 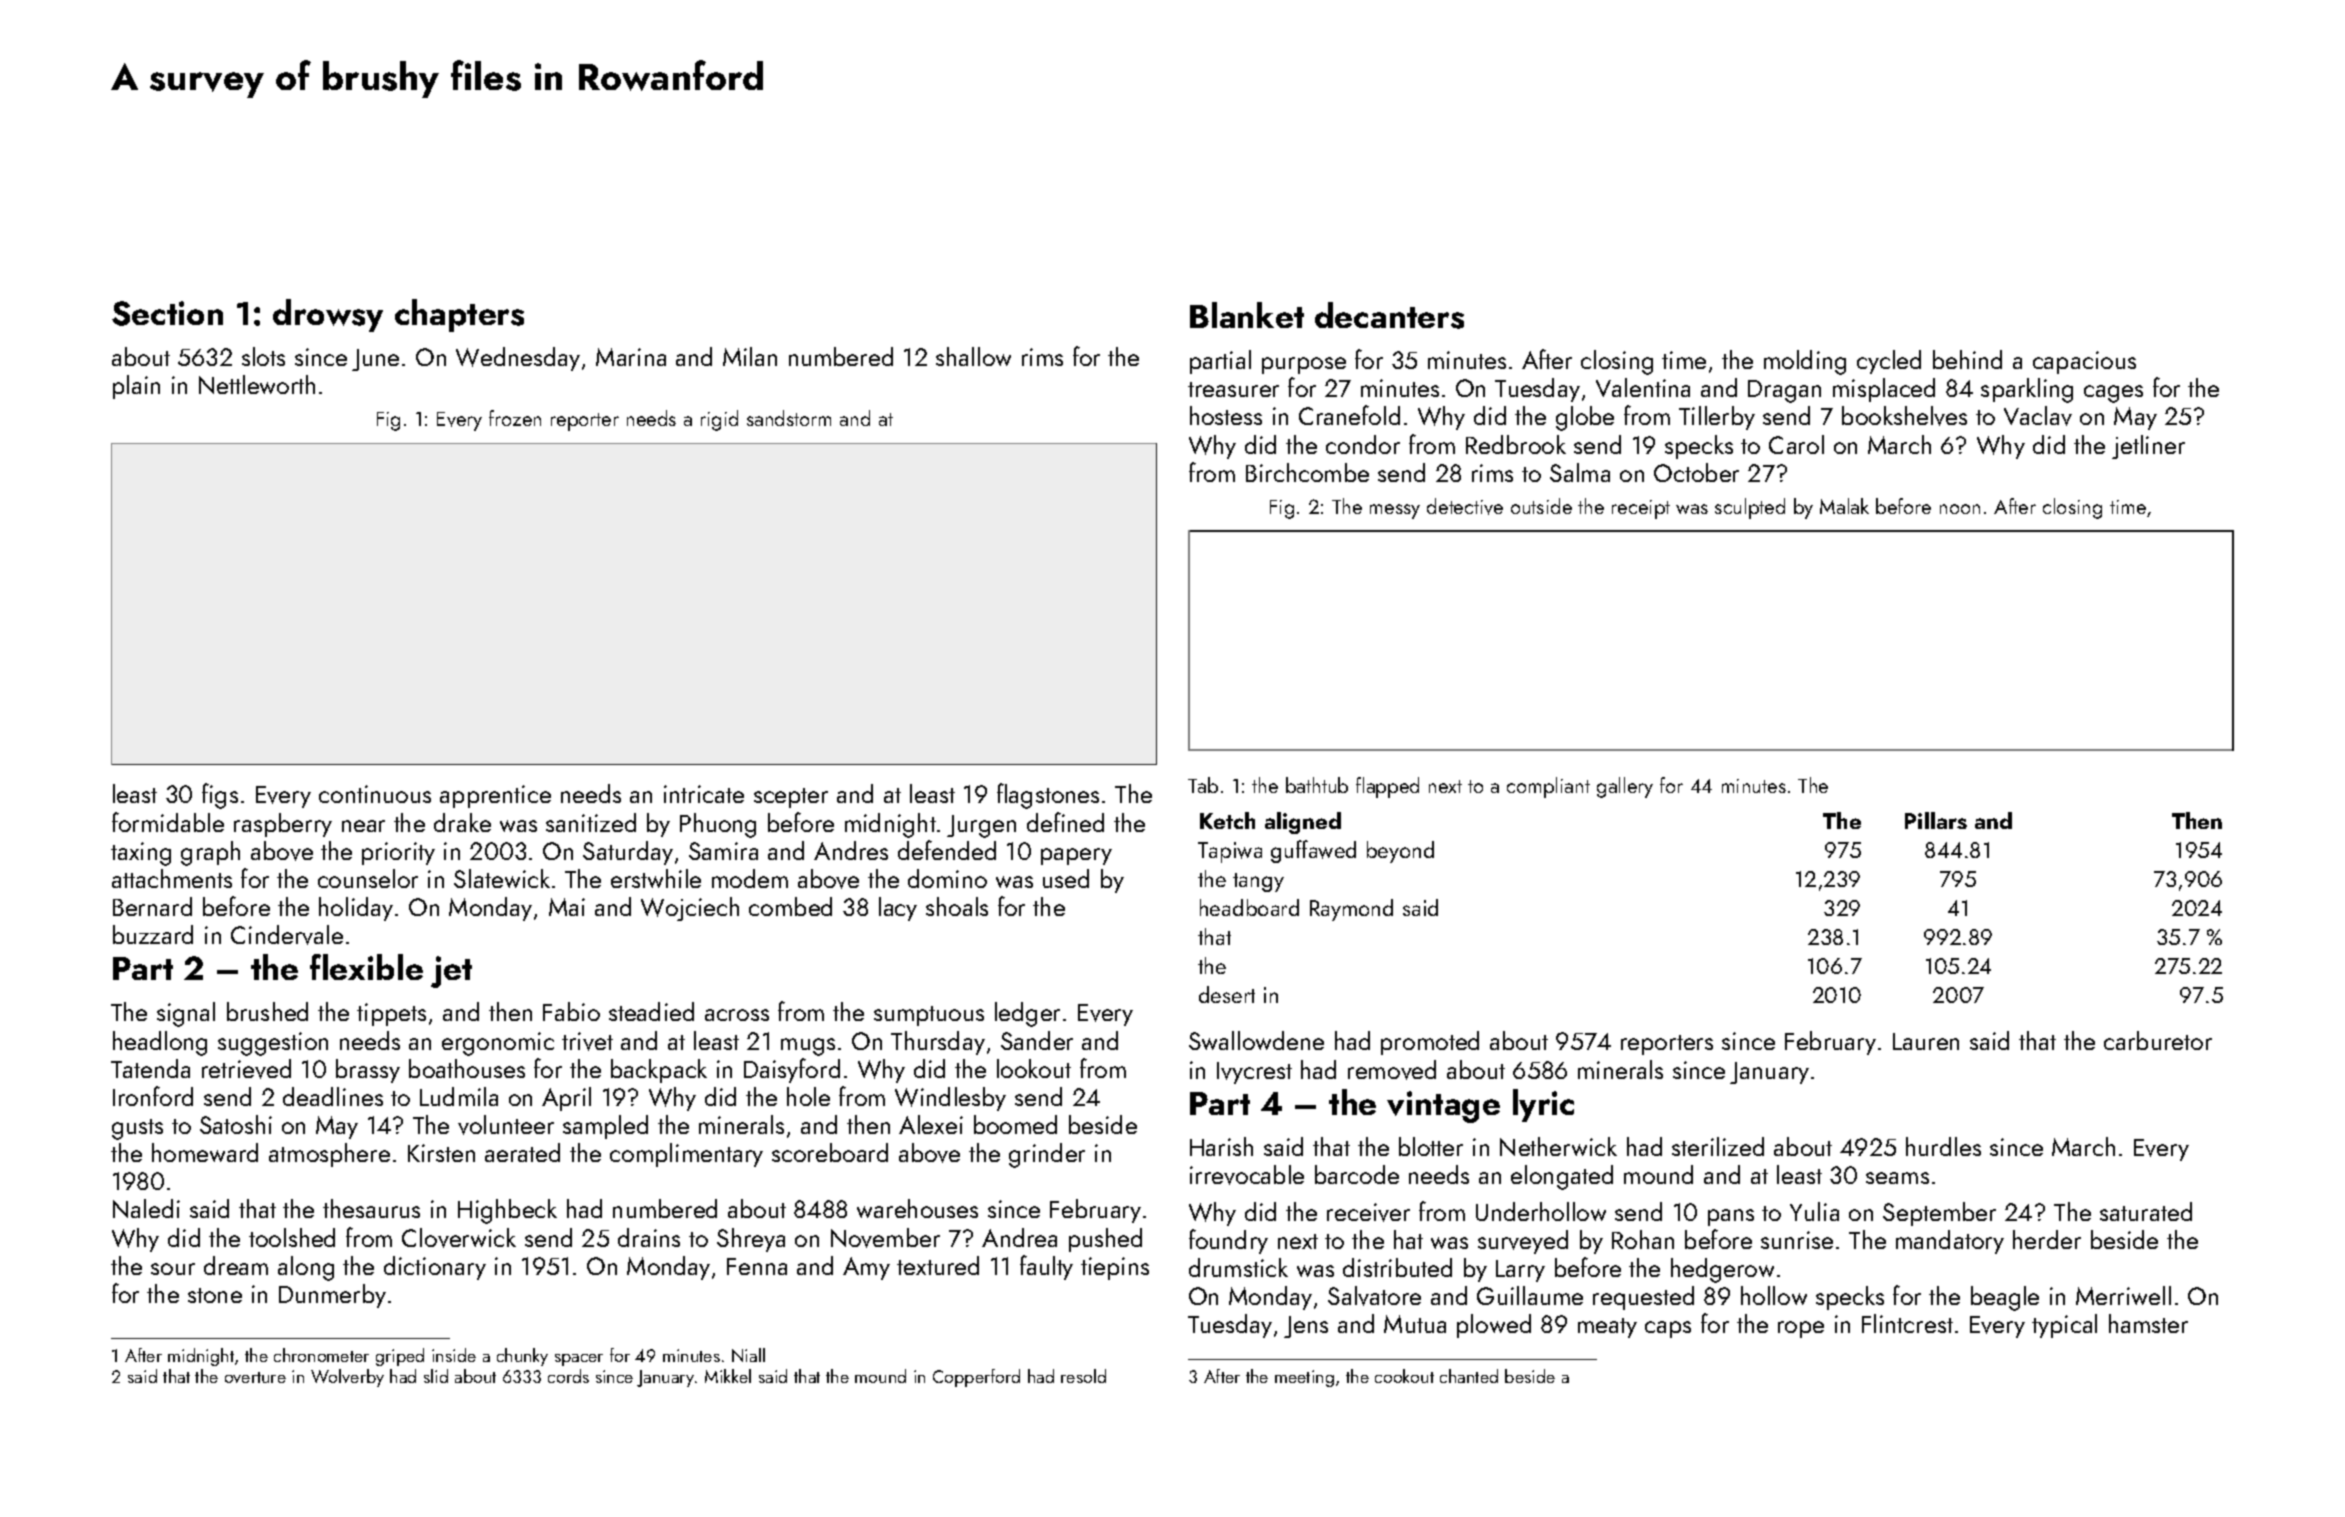 I want to click on purpose, so click(x=1304, y=365).
